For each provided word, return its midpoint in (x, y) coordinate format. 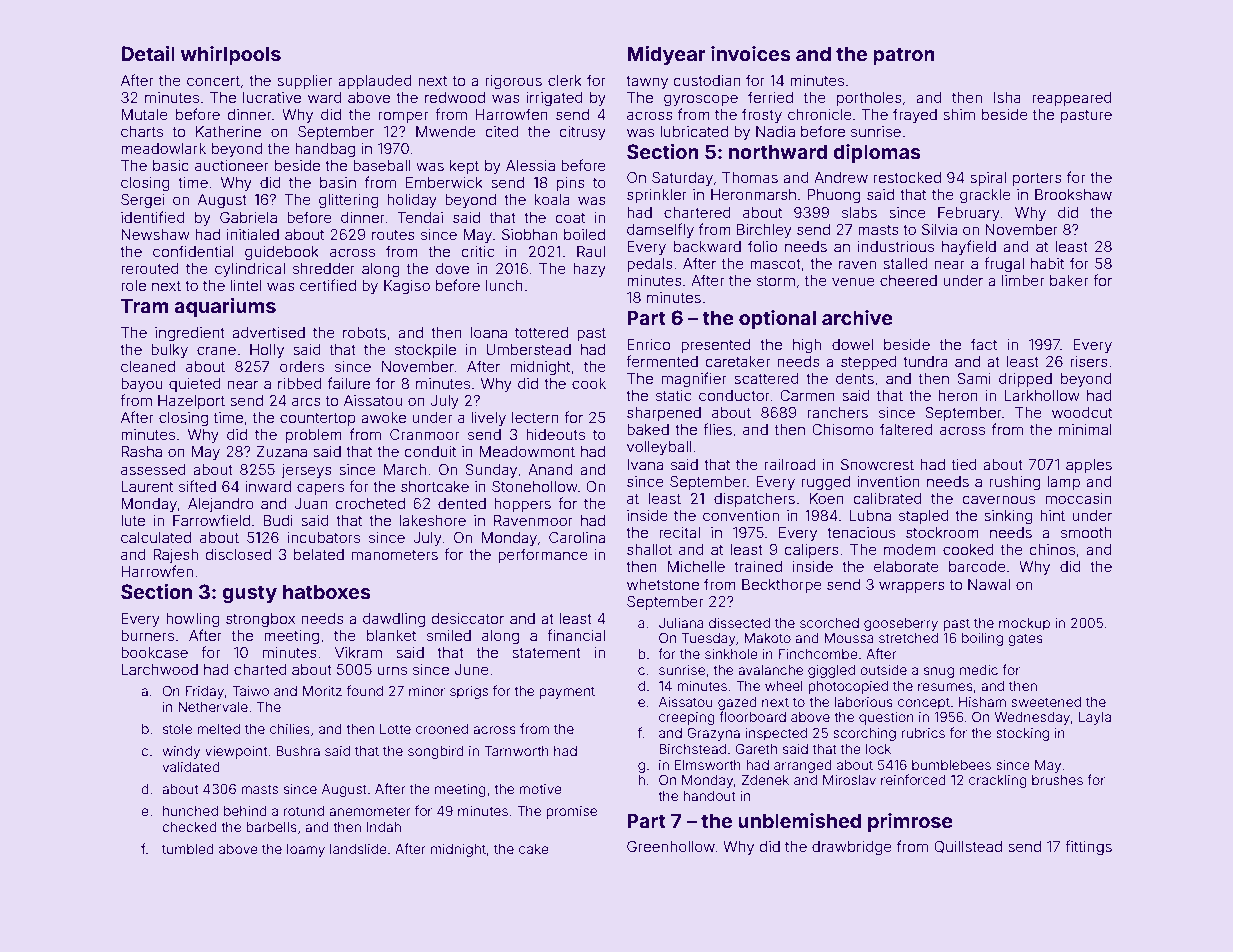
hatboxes (327, 591)
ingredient (190, 334)
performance (543, 555)
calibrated (888, 498)
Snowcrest (877, 464)
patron (904, 56)
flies (717, 429)
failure (349, 383)
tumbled (188, 849)
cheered (908, 280)
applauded (375, 82)
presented (715, 346)
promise (571, 812)
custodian (707, 80)
